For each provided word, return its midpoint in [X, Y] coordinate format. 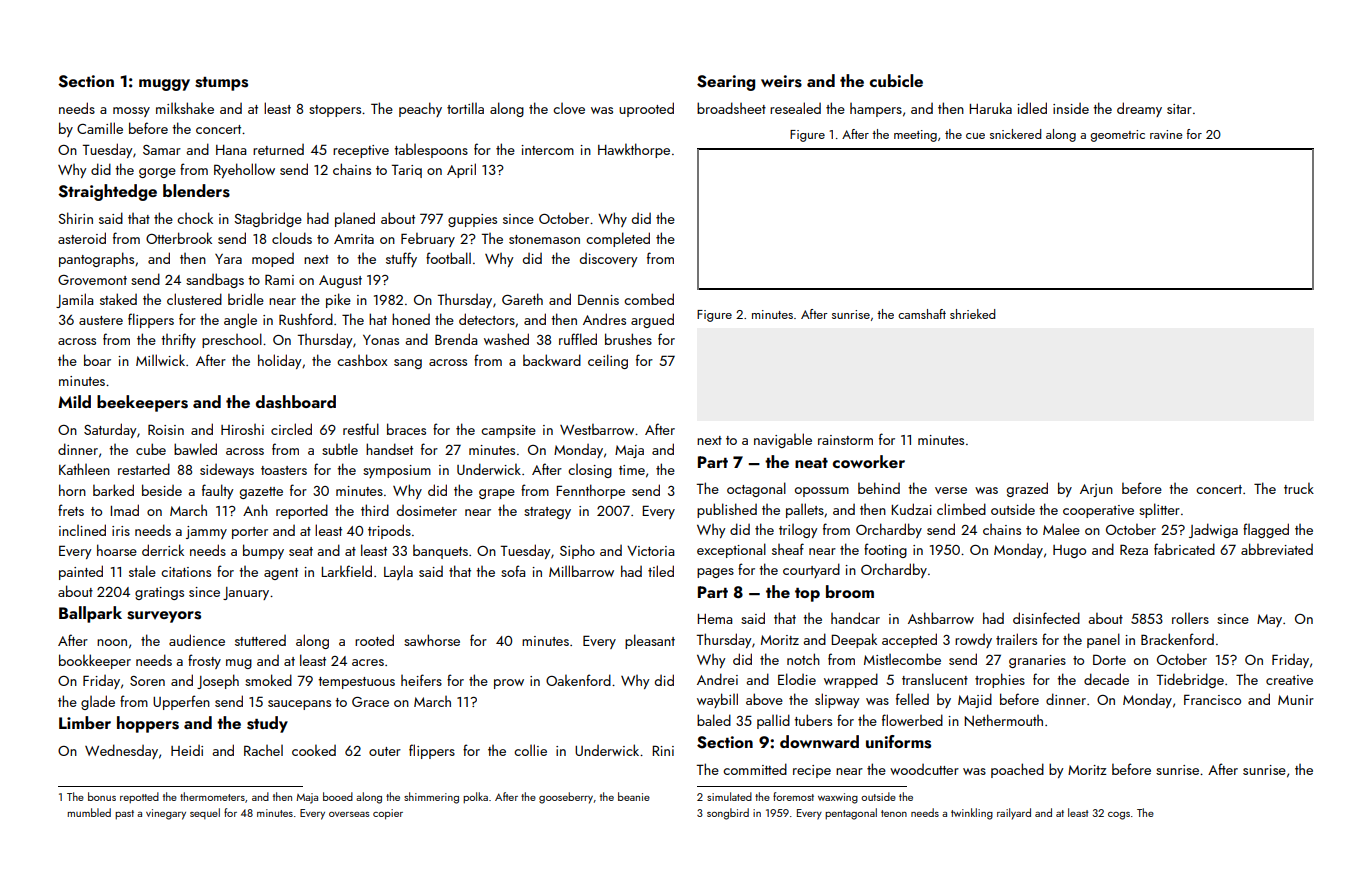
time [632, 470]
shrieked [972, 314]
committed [755, 769]
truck [1299, 488]
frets [71, 510]
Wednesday [121, 751]
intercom [547, 150]
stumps [221, 84]
